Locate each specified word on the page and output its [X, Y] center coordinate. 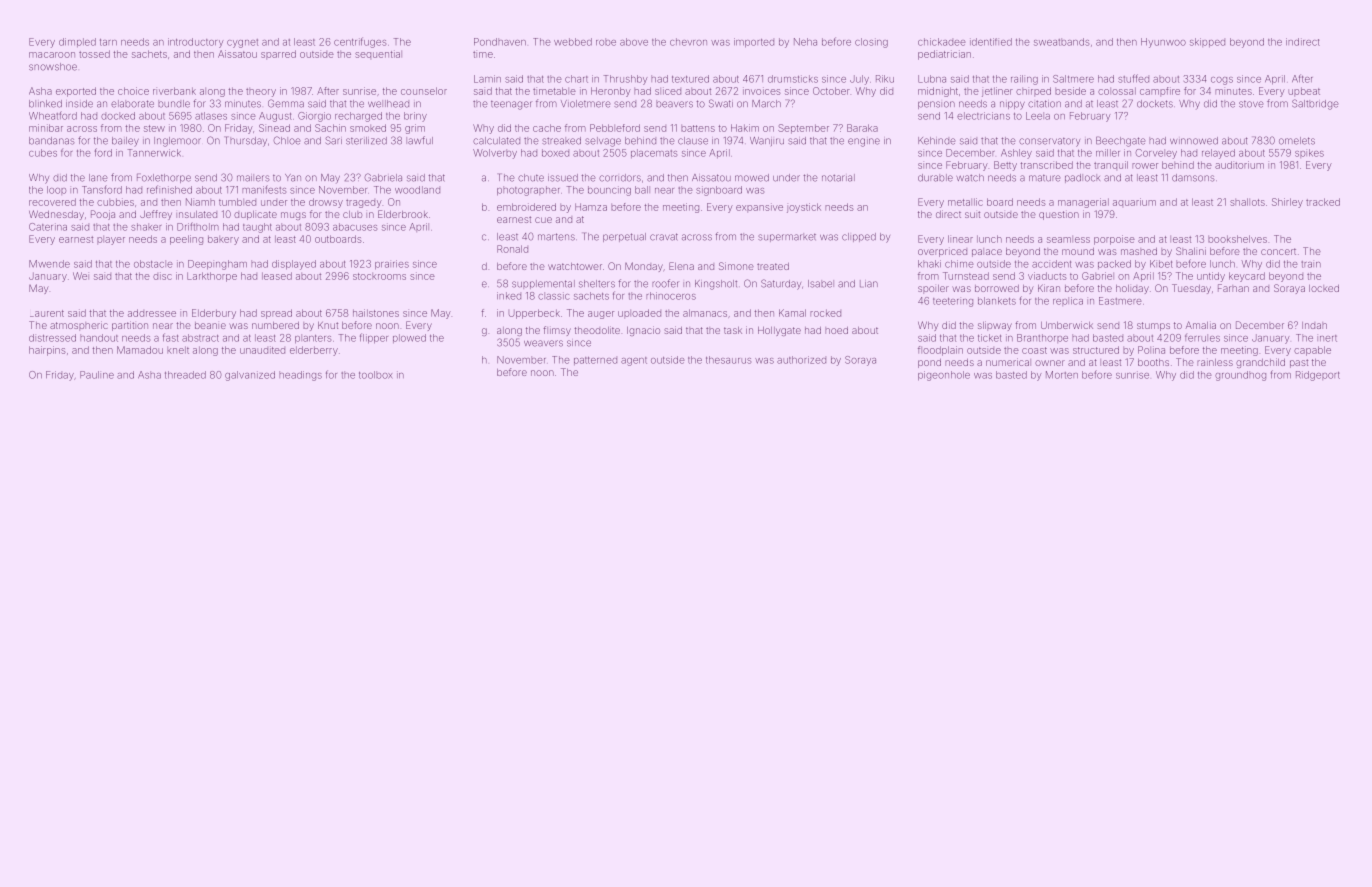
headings [300, 376]
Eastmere [1120, 301]
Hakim [745, 128]
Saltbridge [1315, 104]
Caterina [48, 227]
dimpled [77, 42]
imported [754, 43]
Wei [81, 276]
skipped [1207, 42]
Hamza [591, 207]
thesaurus [728, 360]
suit [972, 214]
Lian [869, 284]
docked [118, 116]
